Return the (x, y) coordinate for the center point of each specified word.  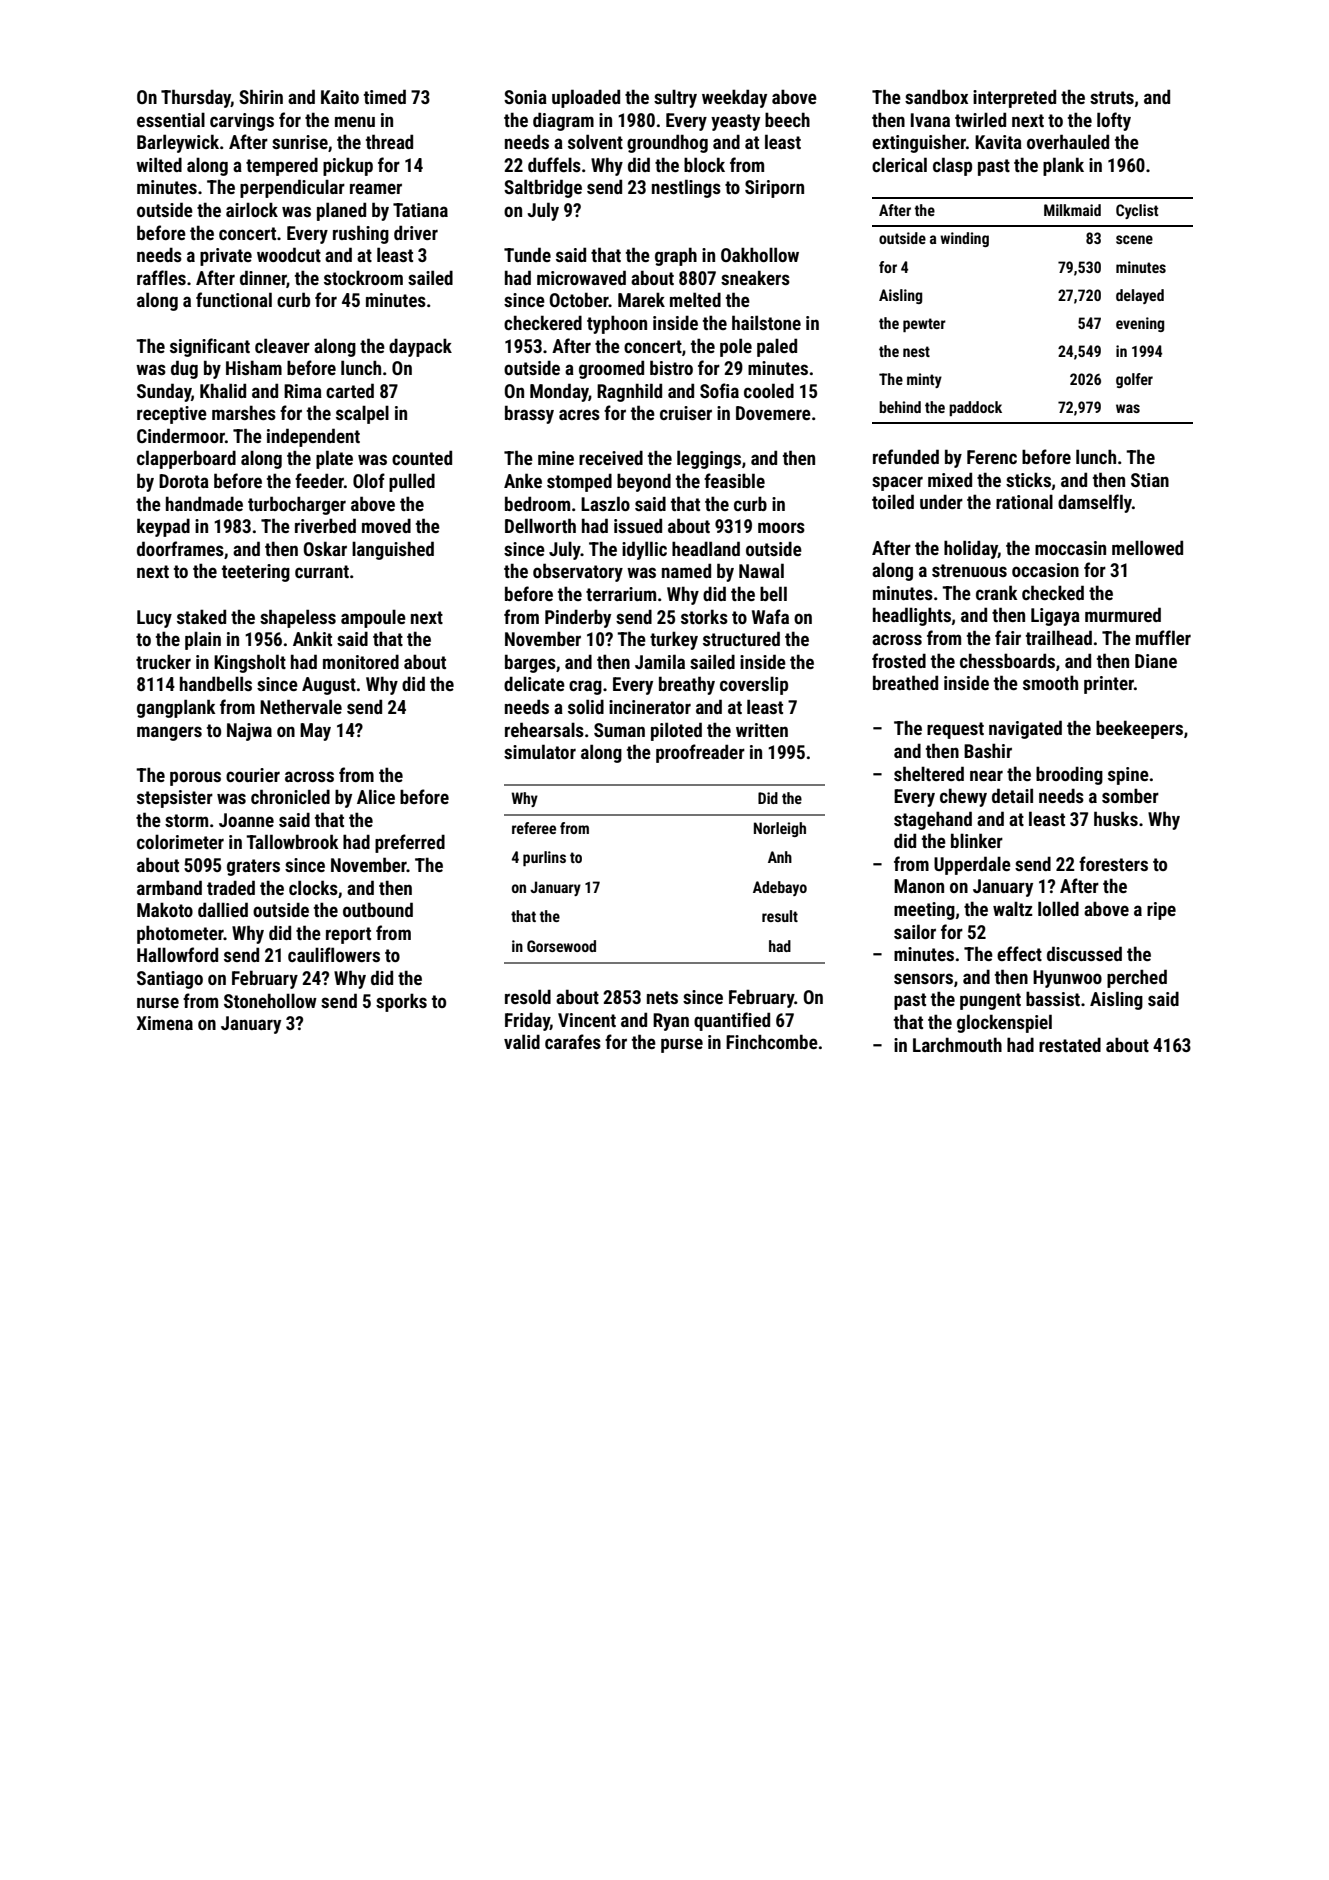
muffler (1163, 637)
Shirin (261, 96)
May (315, 732)
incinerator (650, 707)
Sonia (525, 97)
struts (1112, 97)
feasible (734, 480)
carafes (573, 1041)
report (348, 935)
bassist (1053, 998)
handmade (204, 503)
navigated (1025, 729)
